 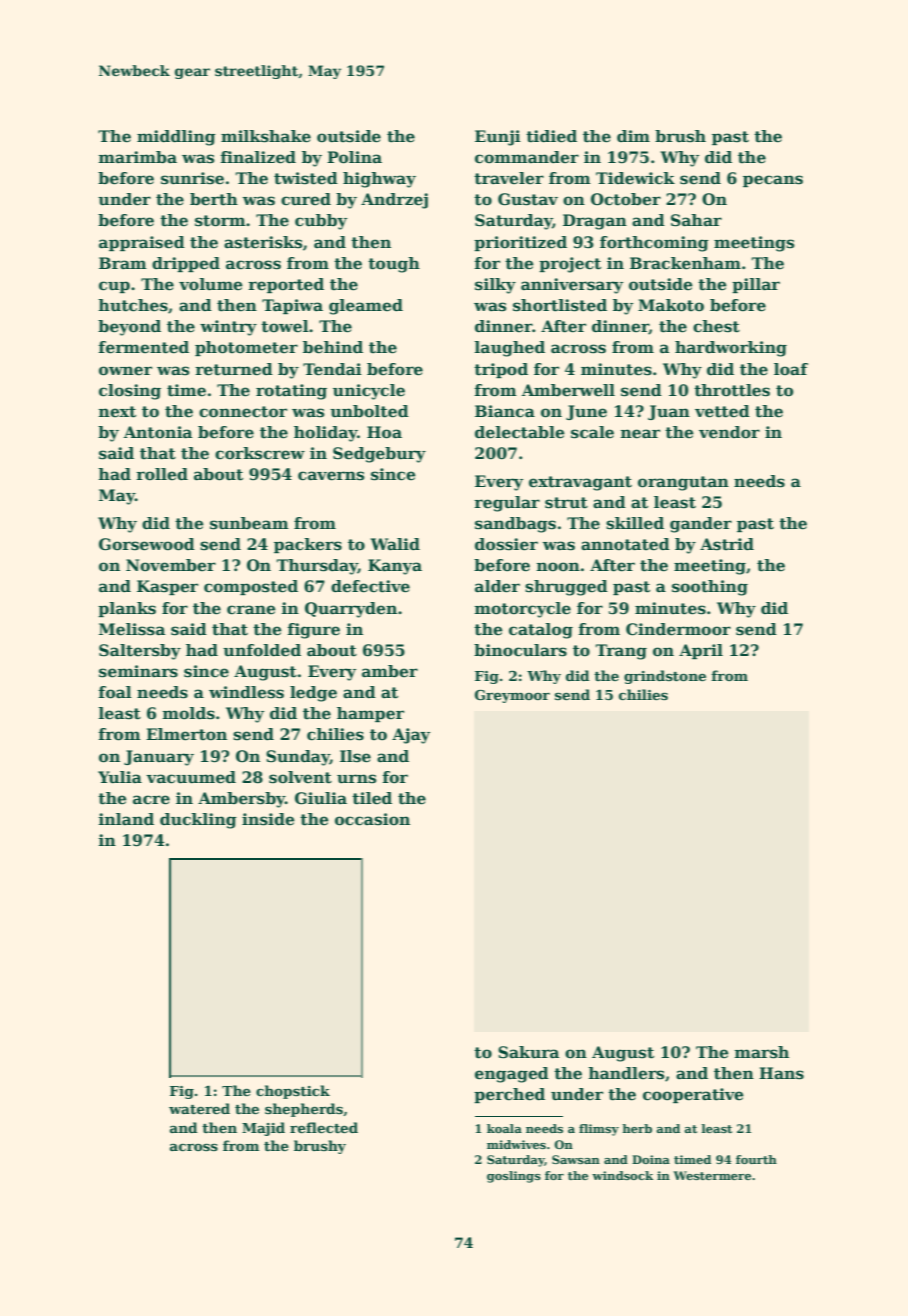 What do you see at coordinates (523, 610) in the screenshot?
I see `motorcycle` at bounding box center [523, 610].
